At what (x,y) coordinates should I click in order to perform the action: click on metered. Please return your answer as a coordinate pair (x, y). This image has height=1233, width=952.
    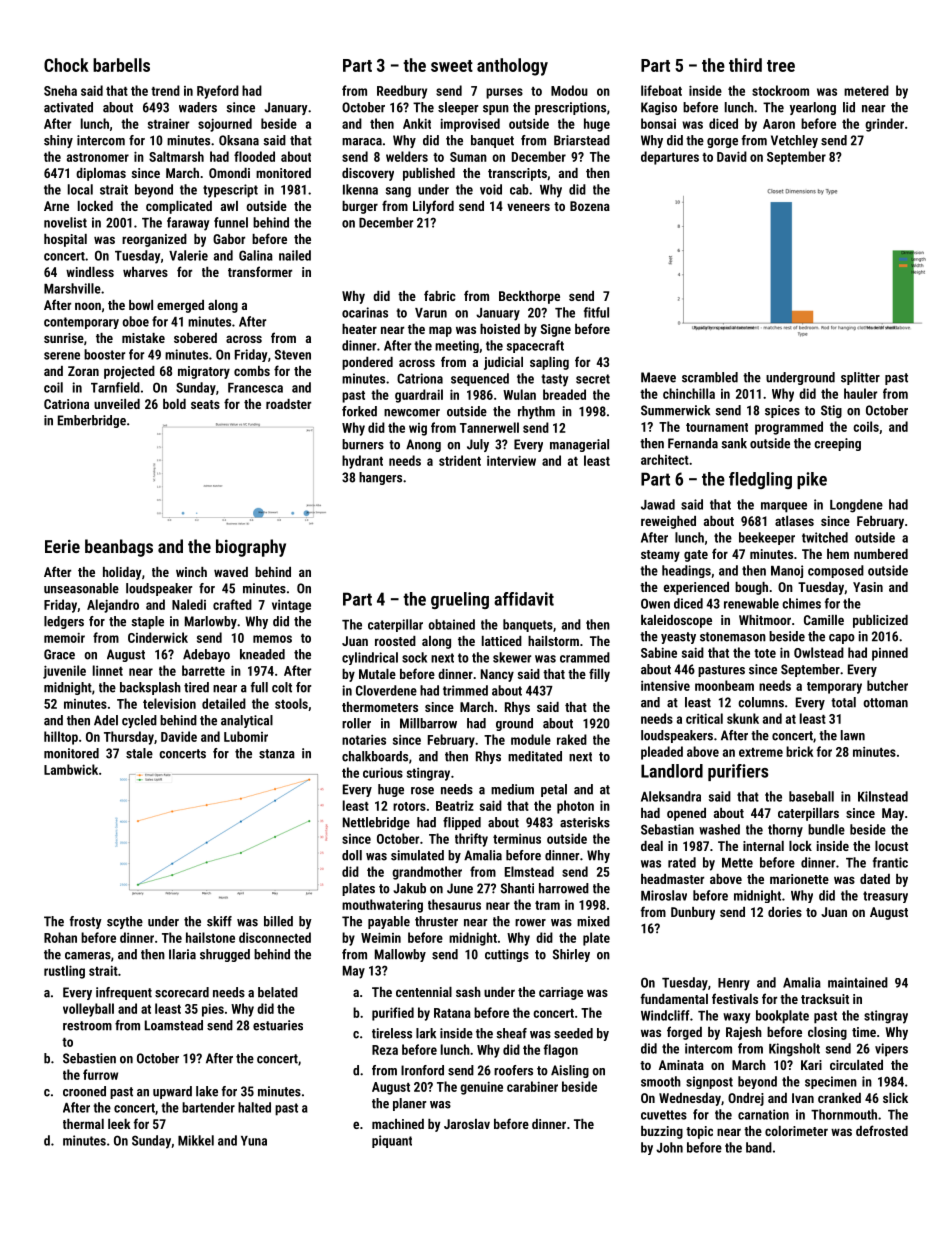
    Looking at the image, I should click on (866, 90).
